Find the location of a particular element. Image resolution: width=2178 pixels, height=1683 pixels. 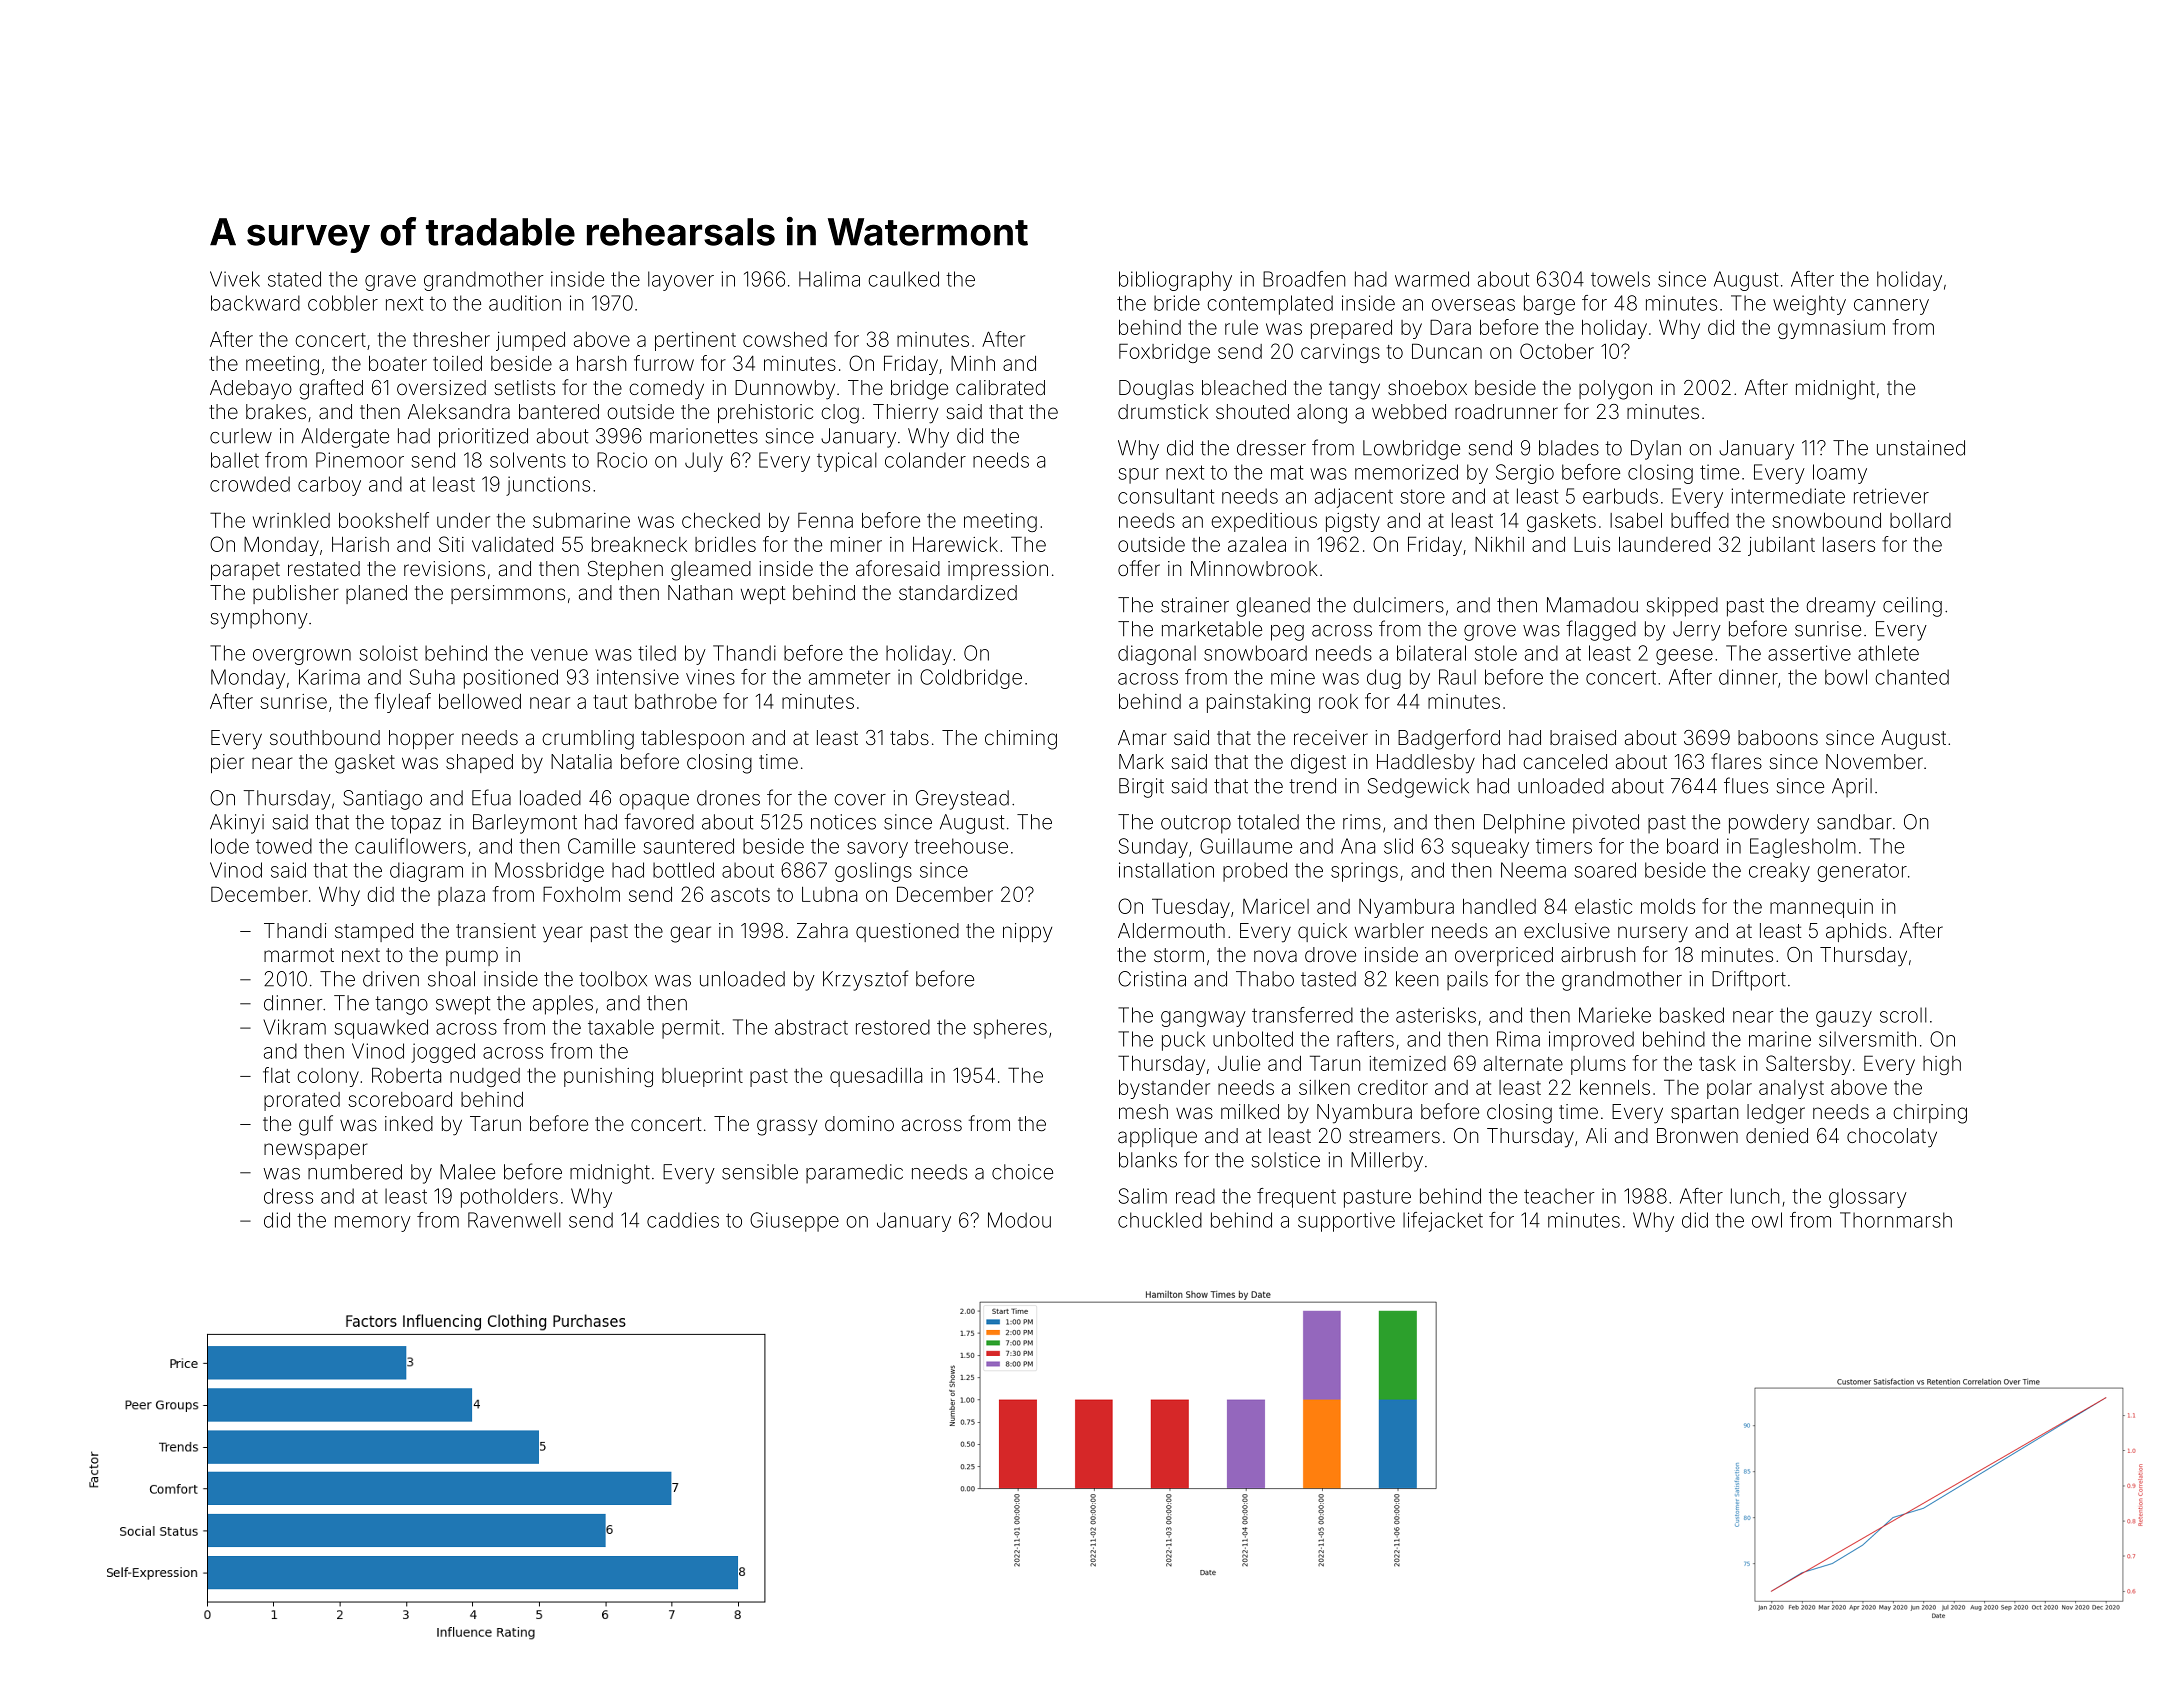

Vivek is located at coordinates (235, 279).
